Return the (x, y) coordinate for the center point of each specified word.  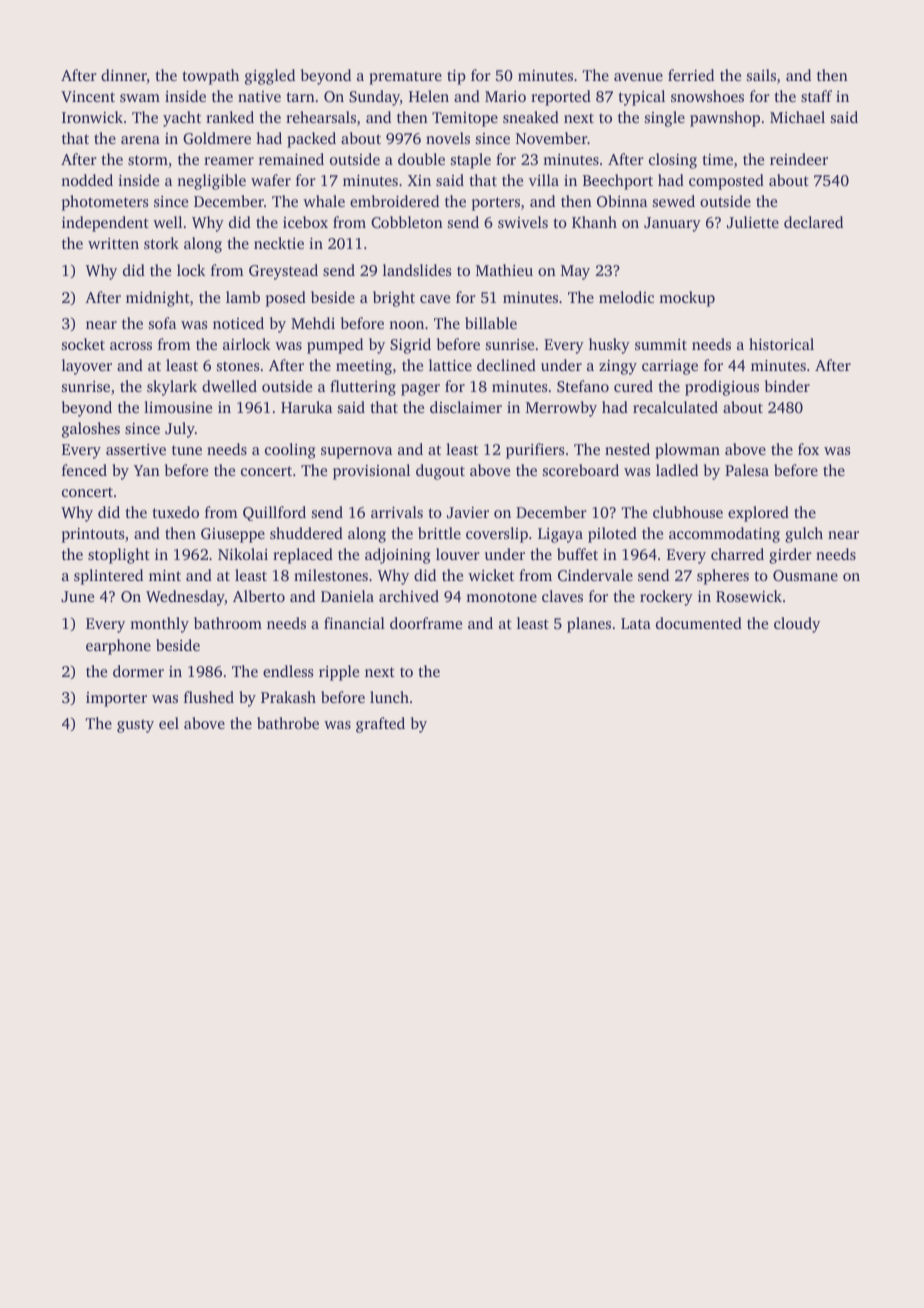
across (131, 346)
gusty (135, 726)
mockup (687, 299)
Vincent (88, 97)
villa (544, 180)
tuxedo (175, 512)
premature (405, 78)
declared (813, 222)
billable (491, 323)
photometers (105, 203)
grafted (380, 725)
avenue (638, 77)
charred (737, 554)
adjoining (397, 556)
